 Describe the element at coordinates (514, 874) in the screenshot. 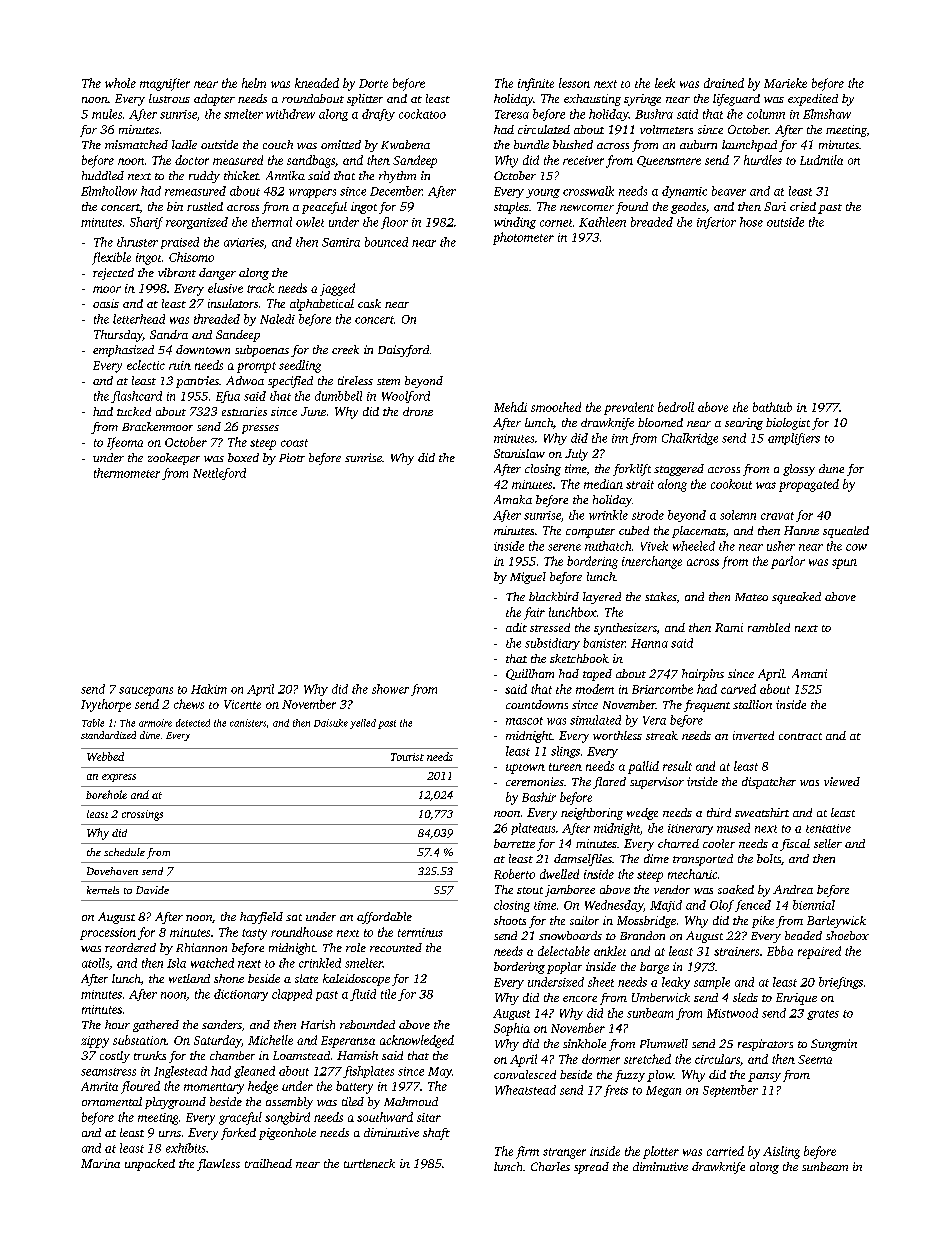

I see `Roberto` at that location.
